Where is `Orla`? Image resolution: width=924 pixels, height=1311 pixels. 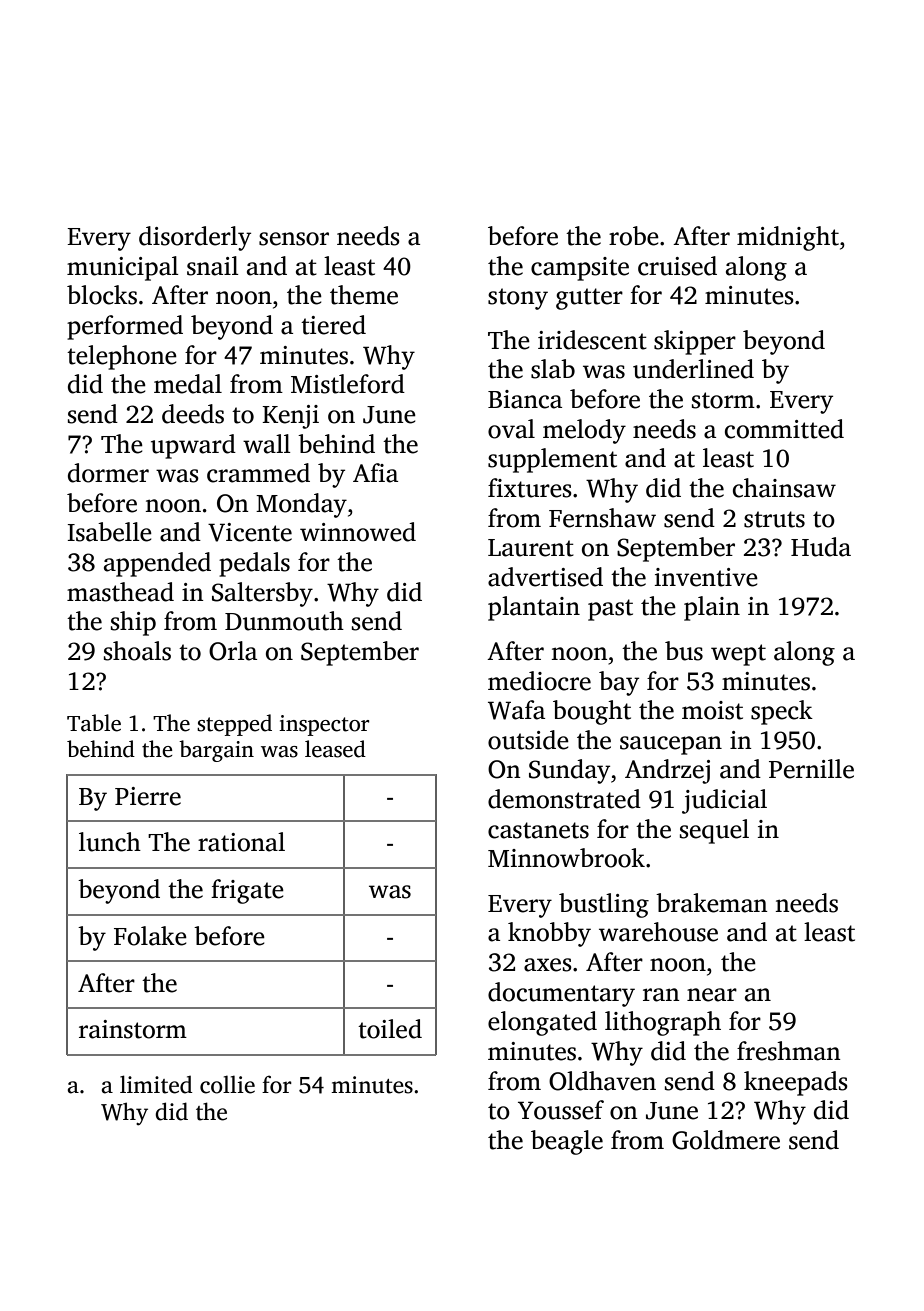
Orla is located at coordinates (233, 651).
